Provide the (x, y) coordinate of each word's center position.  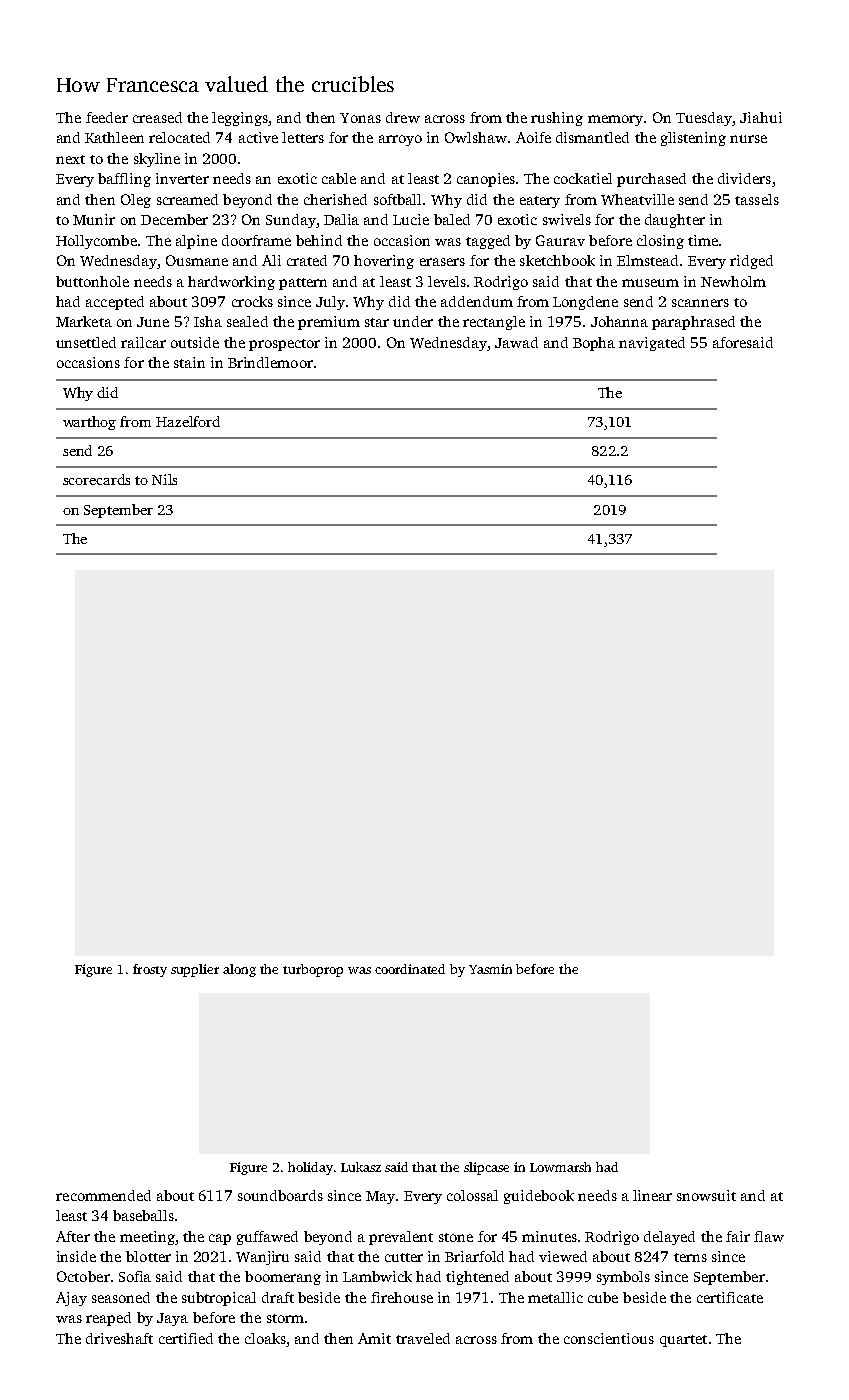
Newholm (733, 281)
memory (615, 120)
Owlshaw (476, 137)
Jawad (516, 342)
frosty (150, 970)
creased (157, 117)
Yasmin (490, 969)
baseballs (143, 1215)
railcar (143, 342)
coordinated (410, 969)
